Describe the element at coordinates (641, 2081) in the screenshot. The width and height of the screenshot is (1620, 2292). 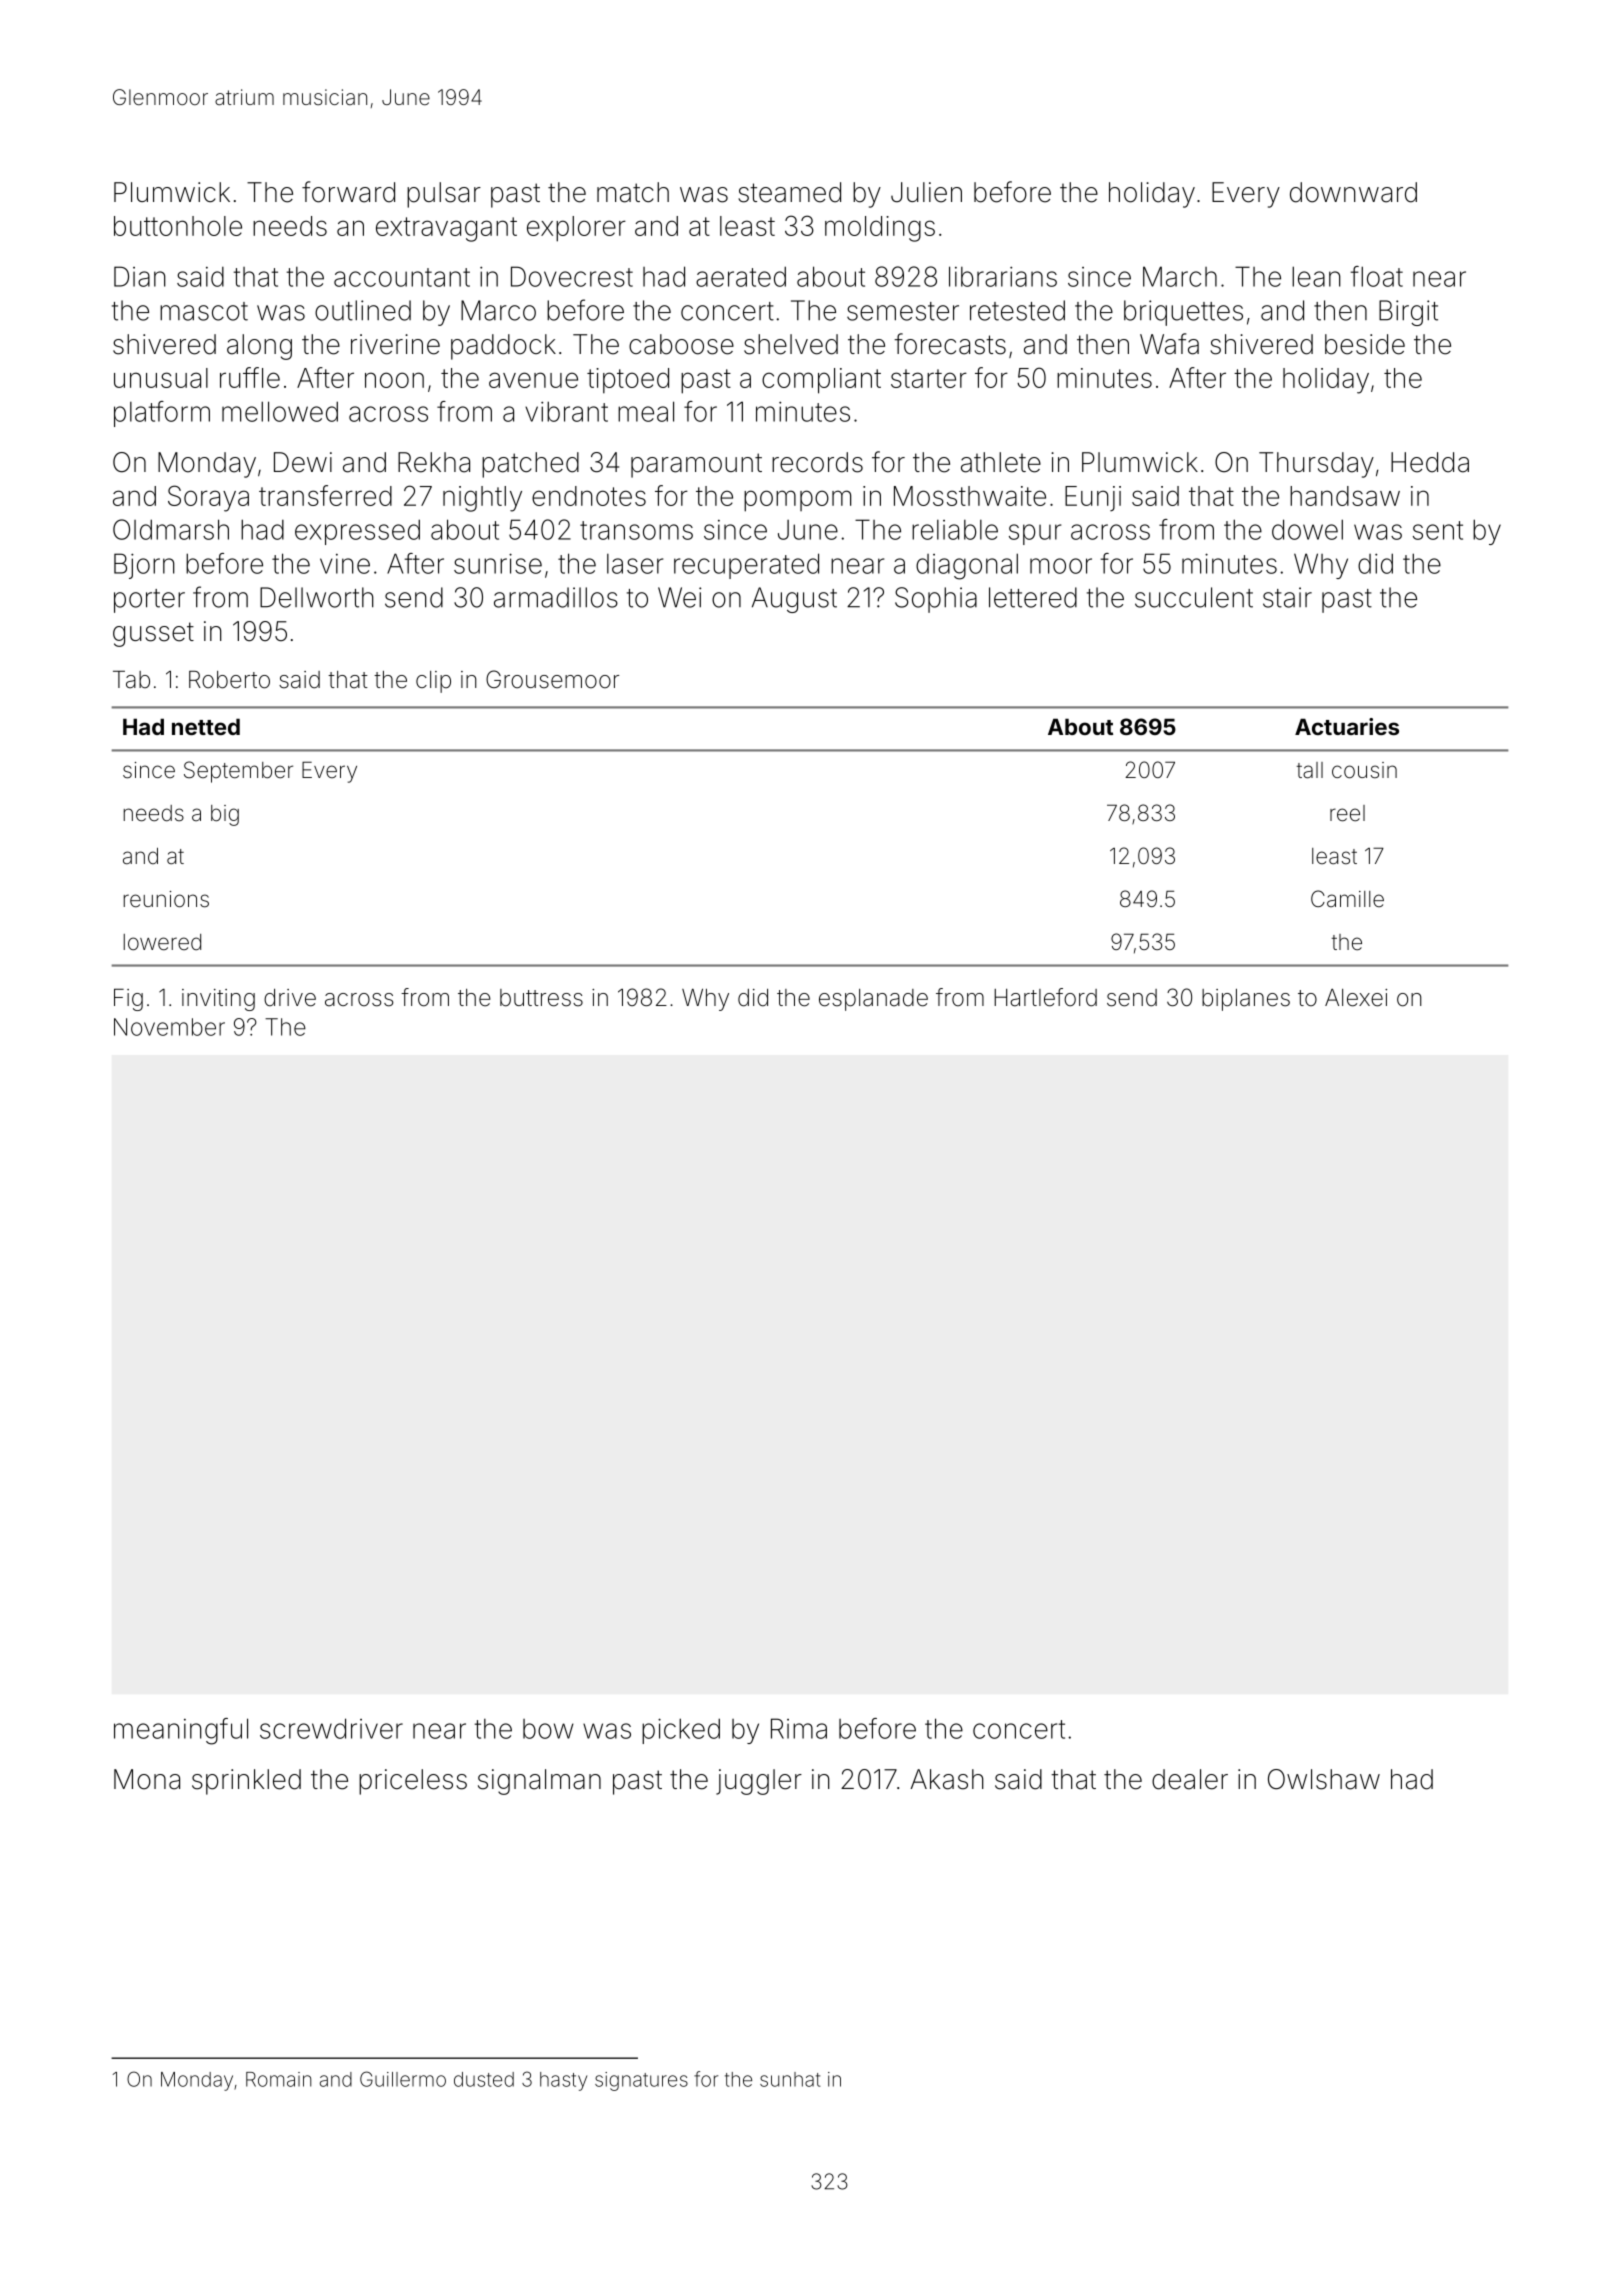
I see `signatures` at that location.
